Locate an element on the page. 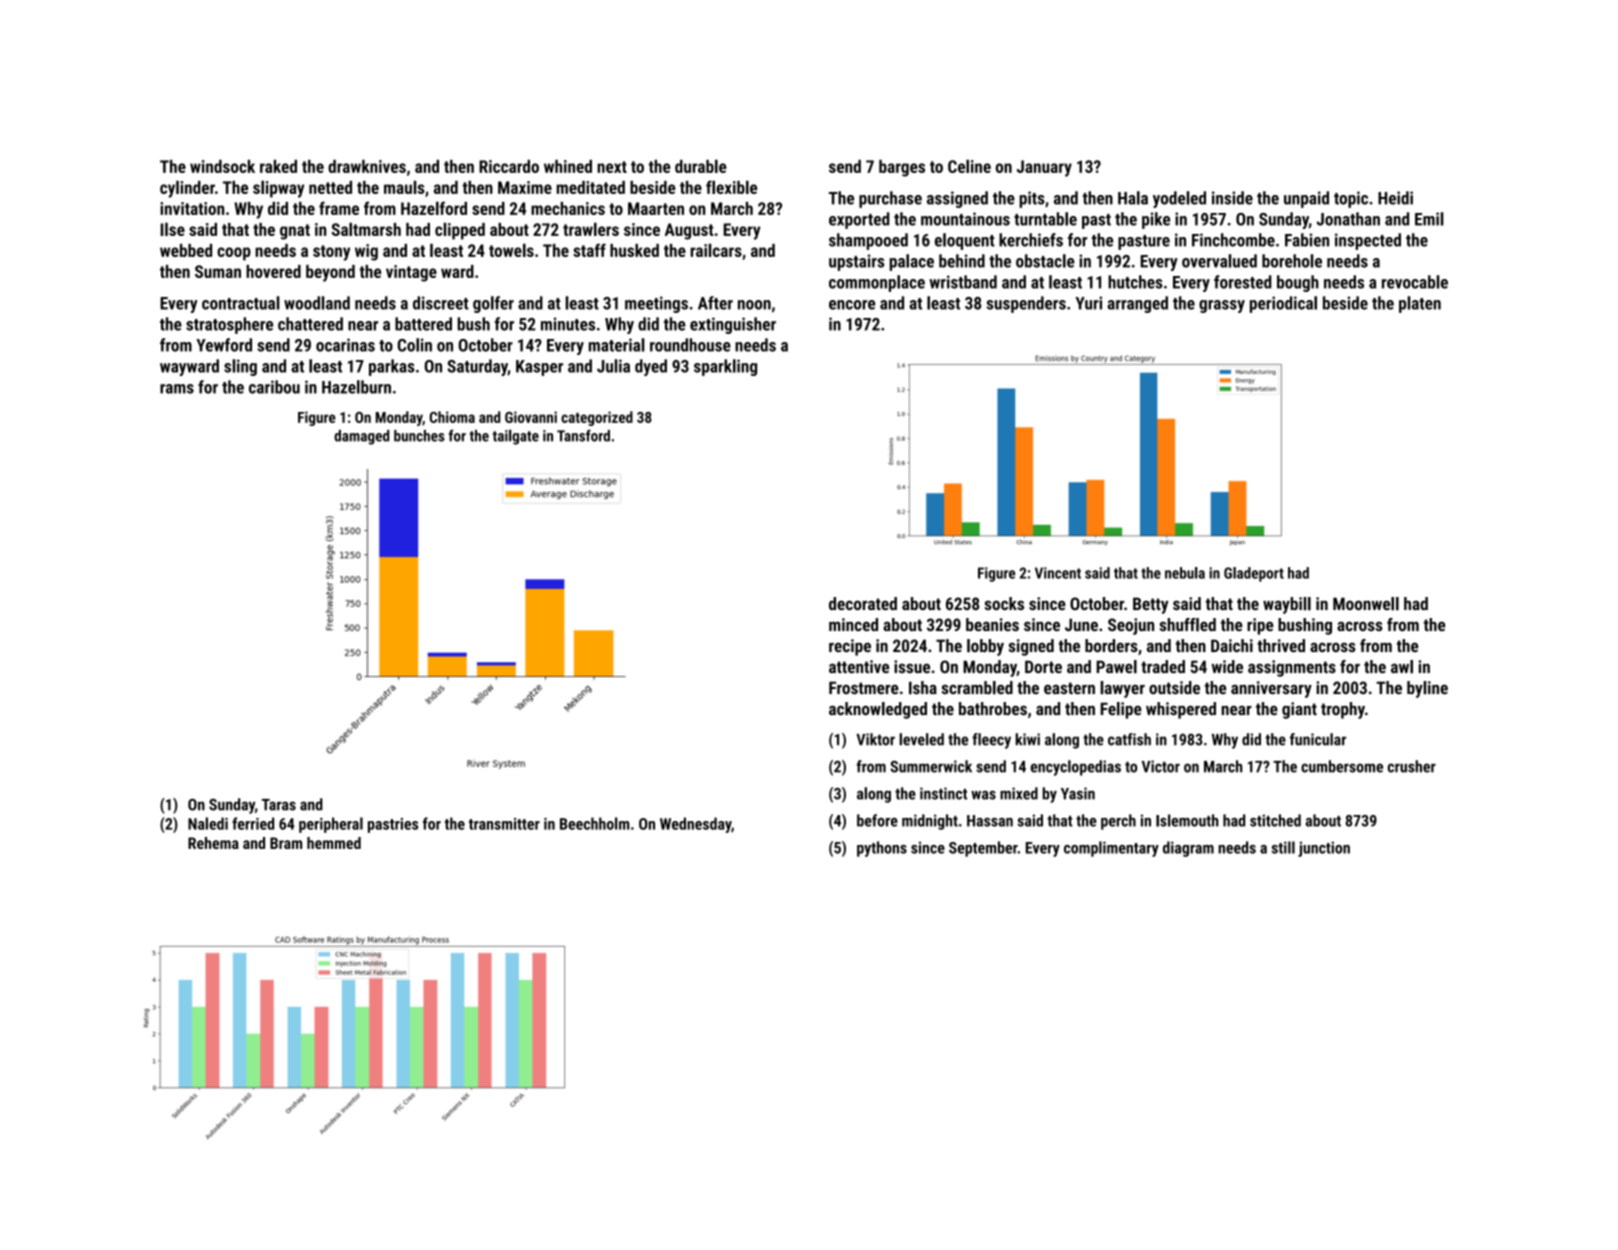 Image resolution: width=1618 pixels, height=1250 pixels. slipway is located at coordinates (278, 189).
